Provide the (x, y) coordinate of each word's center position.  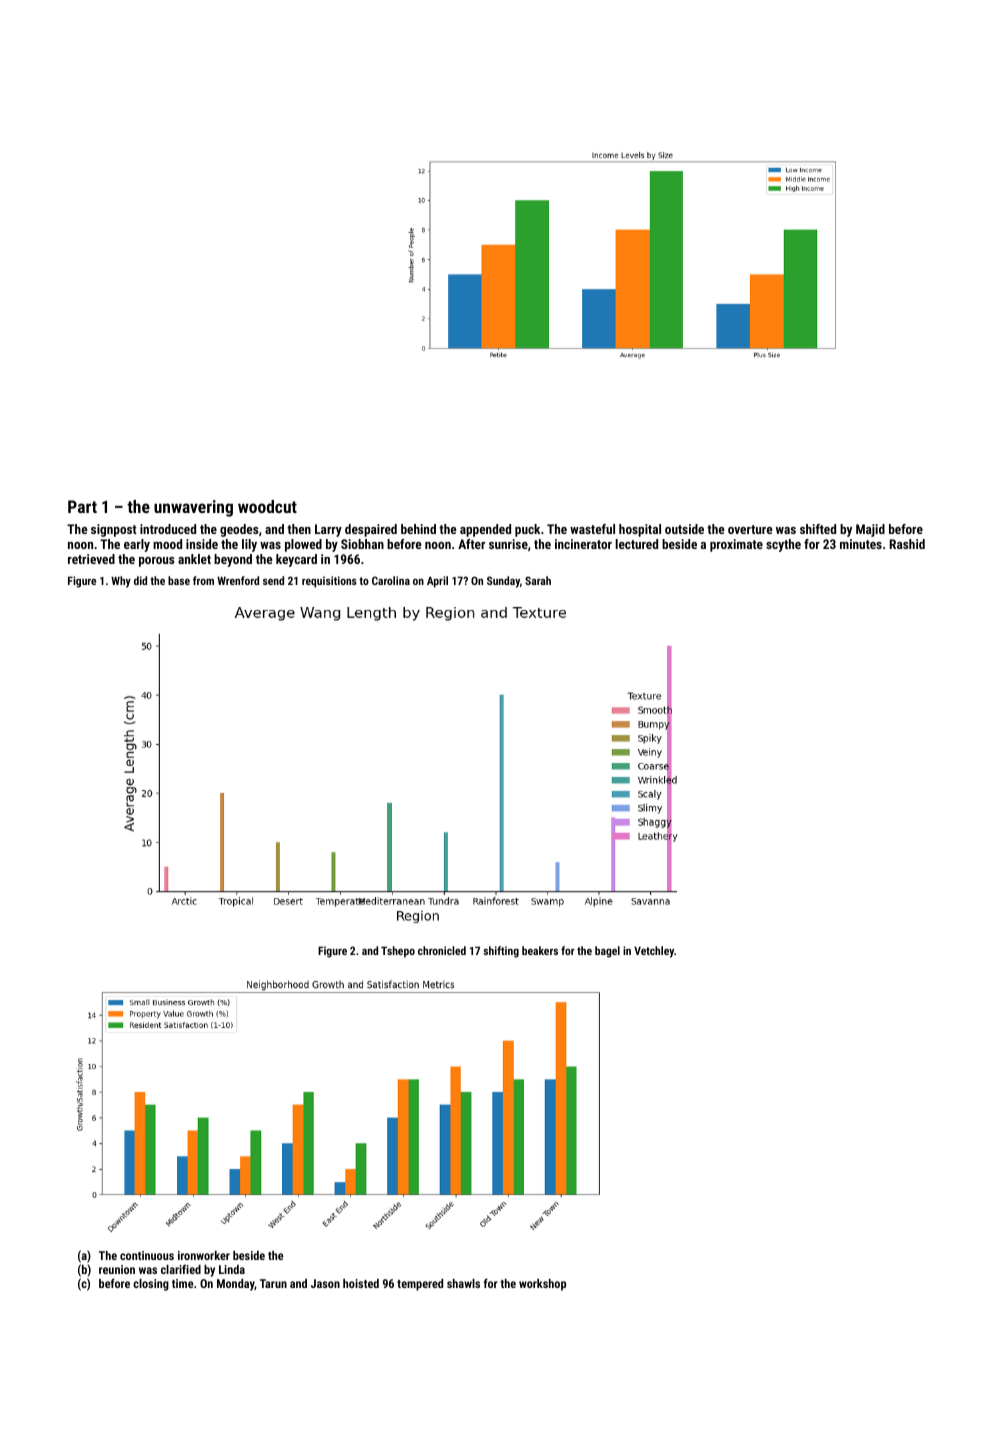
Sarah (538, 580)
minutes (861, 544)
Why (121, 582)
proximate (736, 545)
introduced (168, 529)
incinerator (583, 544)
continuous (147, 1255)
